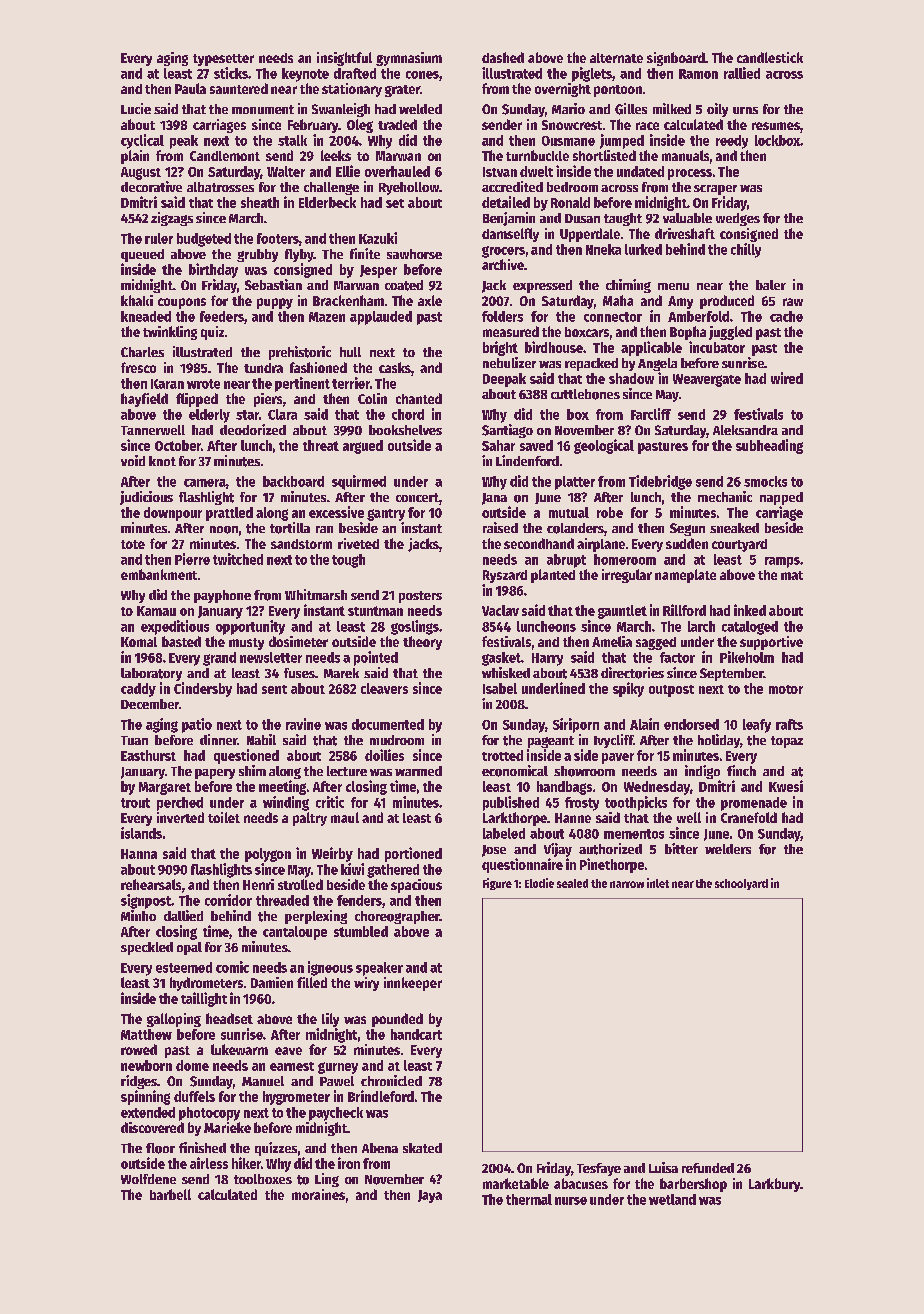 This screenshot has width=924, height=1314. Describe the element at coordinates (183, 915) in the screenshot. I see `dallied` at that location.
